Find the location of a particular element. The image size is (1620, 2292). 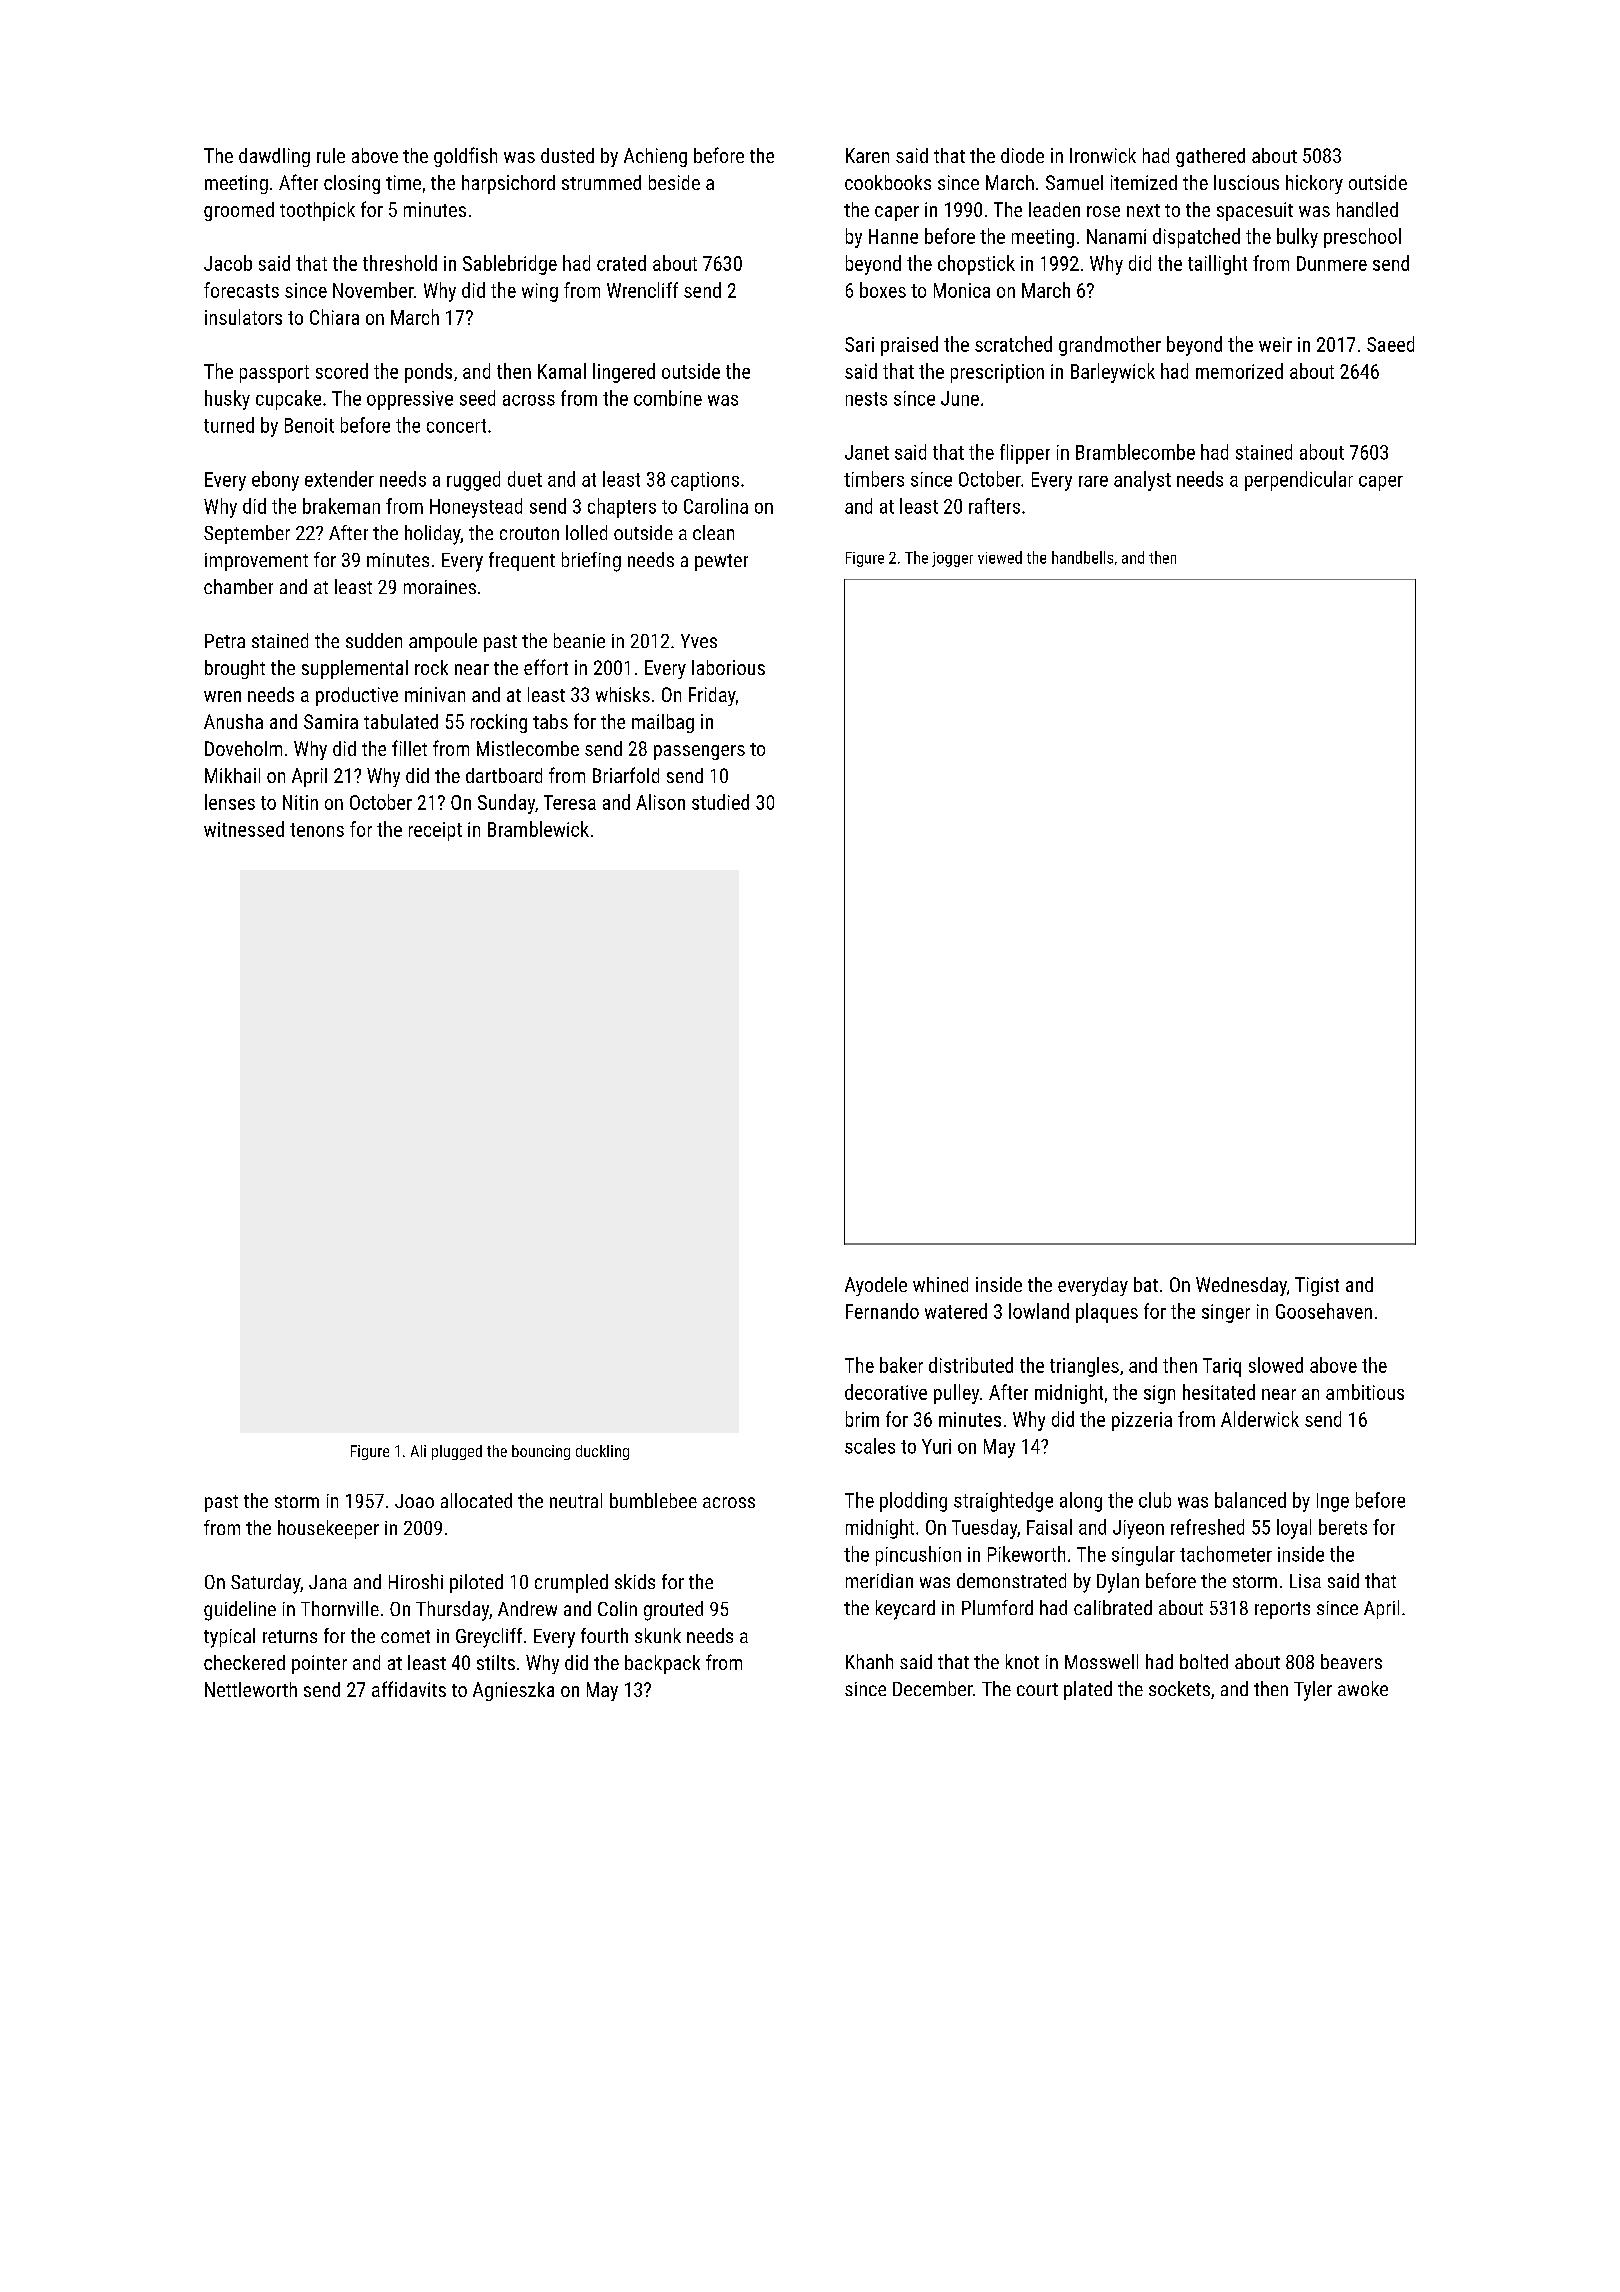

plugged is located at coordinates (457, 1452).
